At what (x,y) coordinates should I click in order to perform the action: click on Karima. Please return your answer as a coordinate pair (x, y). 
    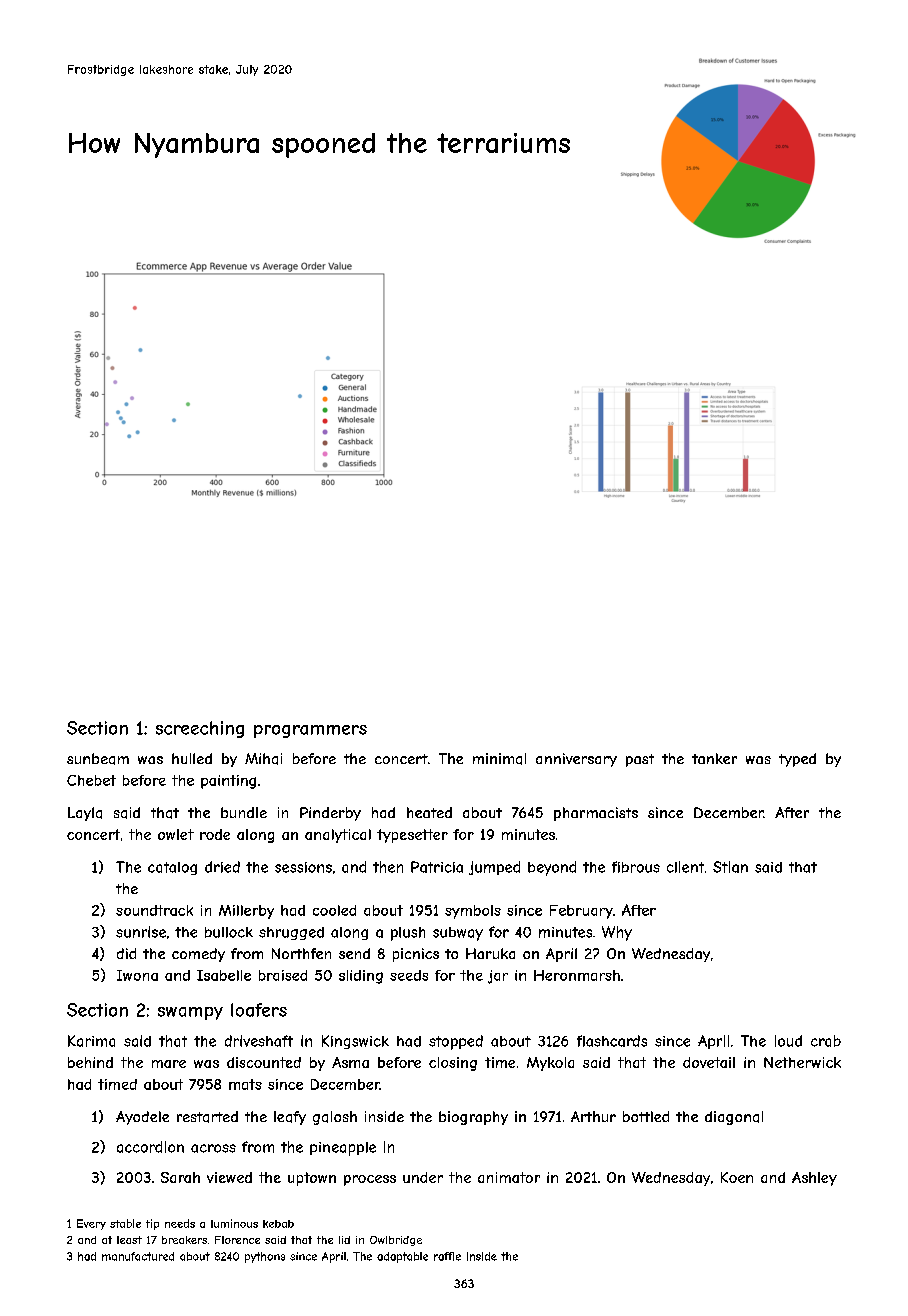
    Looking at the image, I should click on (91, 1041).
